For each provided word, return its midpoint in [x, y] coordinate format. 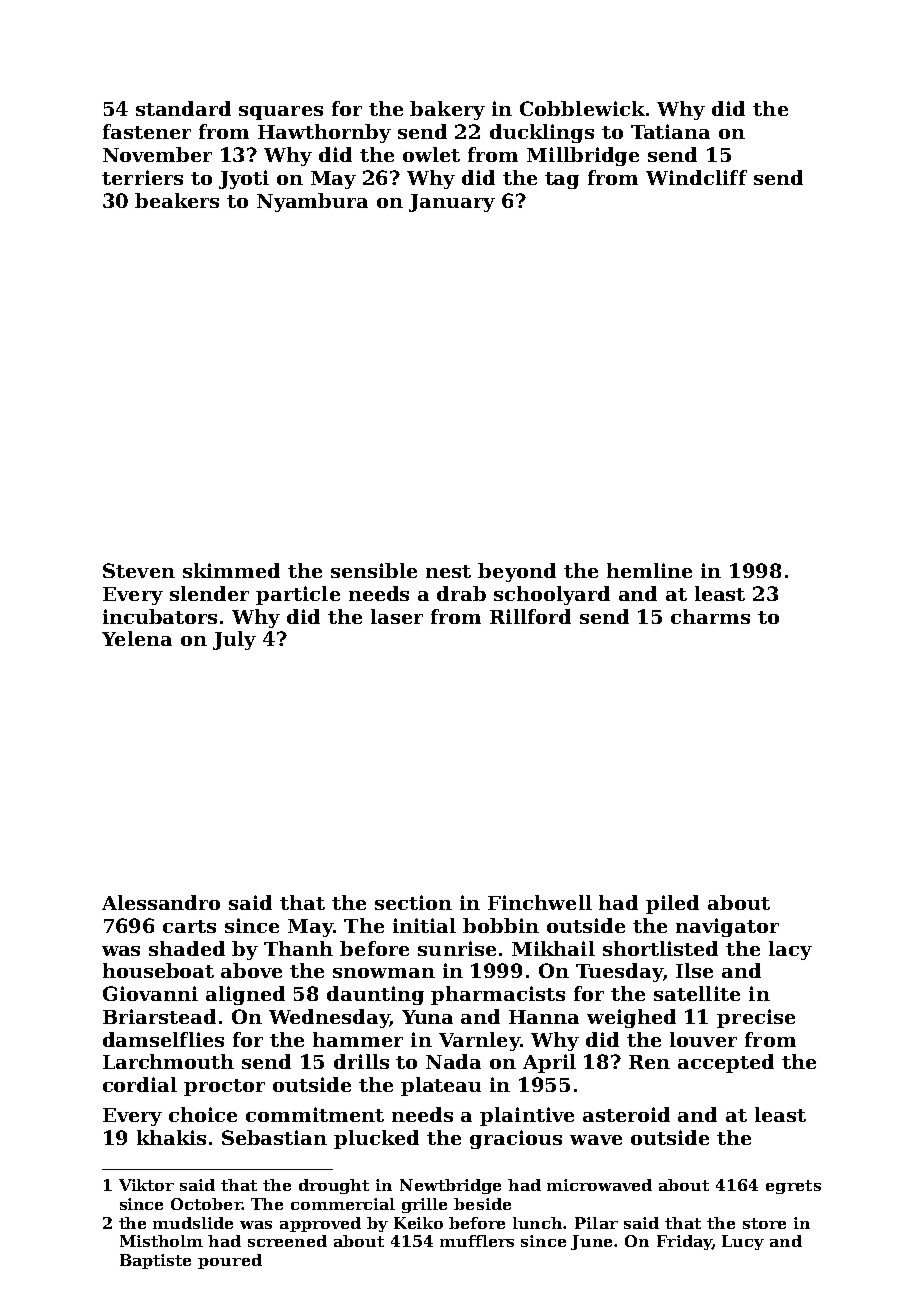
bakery [447, 110]
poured [230, 1261]
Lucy [743, 1242]
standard [183, 108]
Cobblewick [582, 108]
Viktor [146, 1185]
